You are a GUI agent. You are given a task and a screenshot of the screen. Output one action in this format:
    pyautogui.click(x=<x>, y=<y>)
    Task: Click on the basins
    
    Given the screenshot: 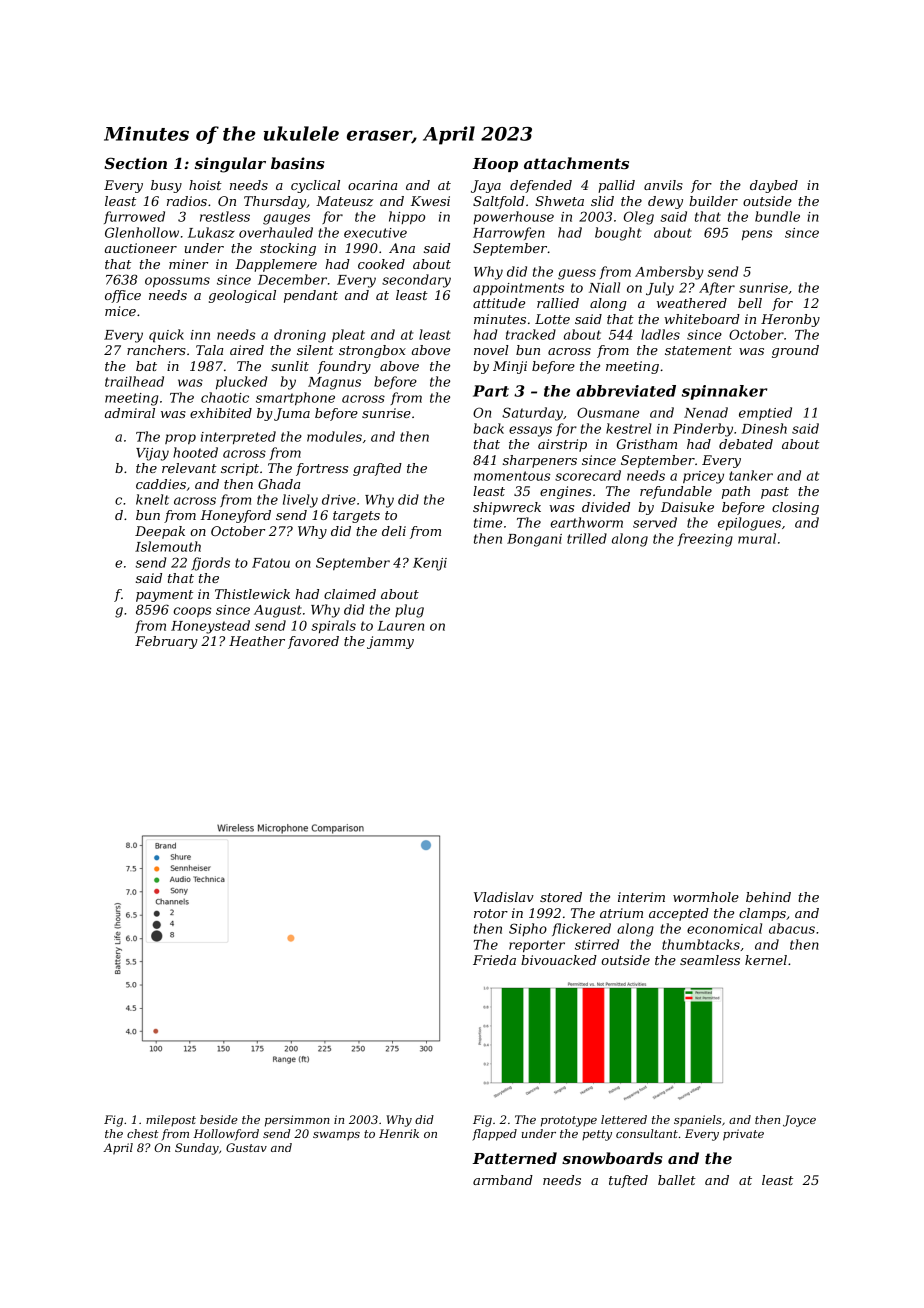 What is the action you would take?
    pyautogui.click(x=297, y=163)
